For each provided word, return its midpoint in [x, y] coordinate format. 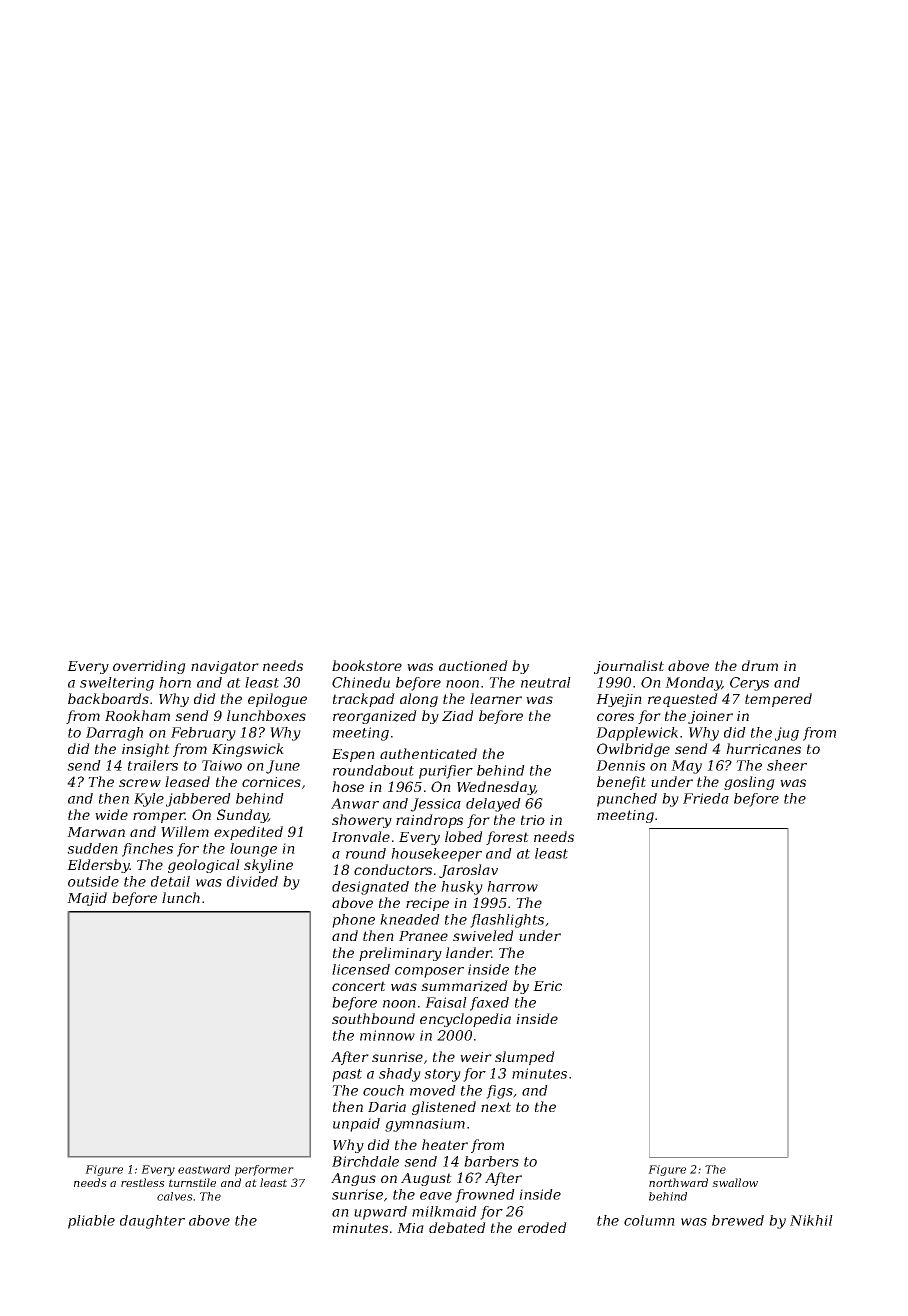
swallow [735, 1182]
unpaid [356, 1125]
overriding [149, 667]
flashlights [507, 921]
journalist [629, 667]
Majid [87, 899]
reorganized [375, 717]
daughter [152, 1222]
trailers [153, 765]
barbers [491, 1161]
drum [760, 665]
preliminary [400, 954]
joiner [710, 717]
